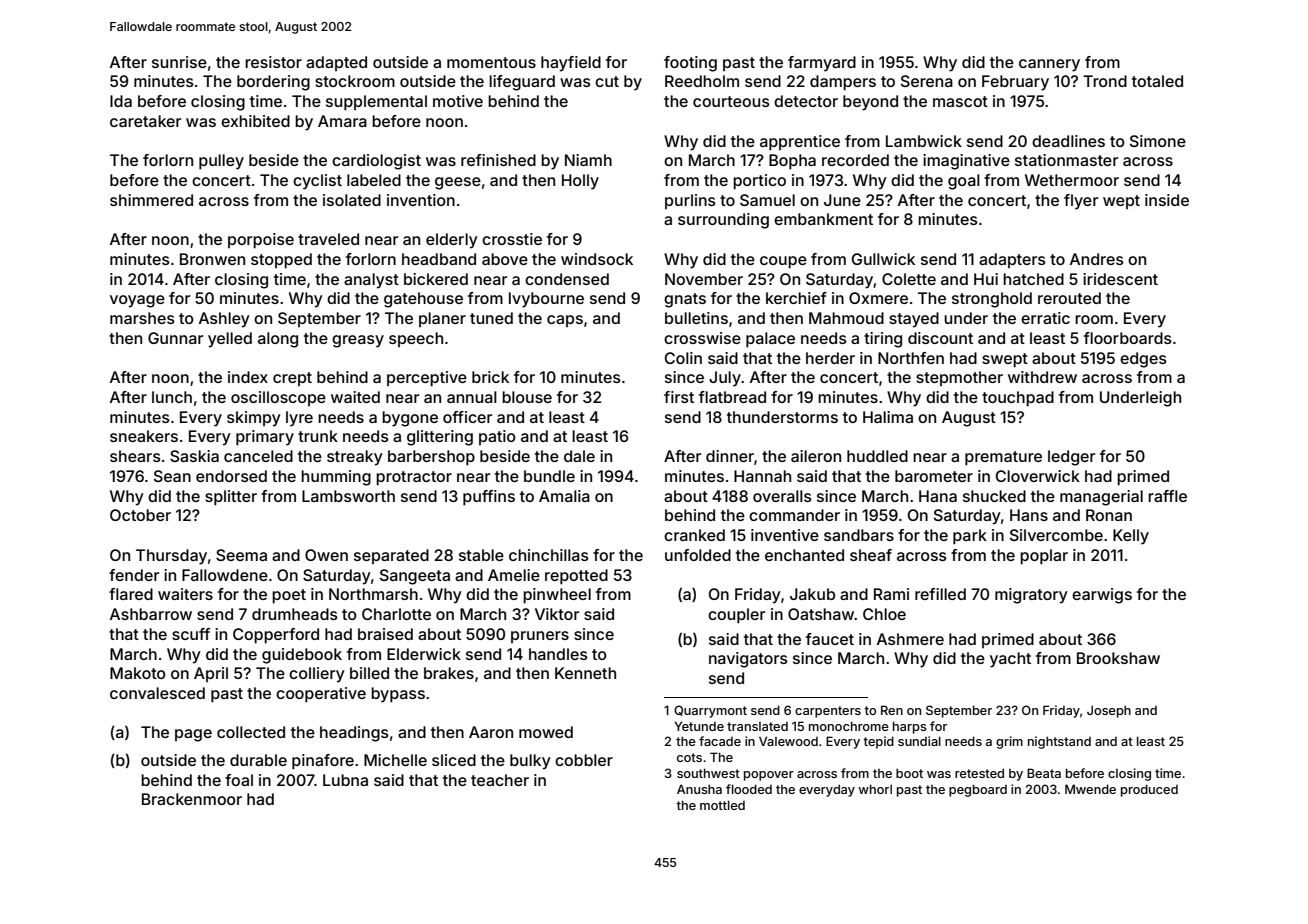 The image size is (1308, 924). I want to click on patio, so click(497, 437).
